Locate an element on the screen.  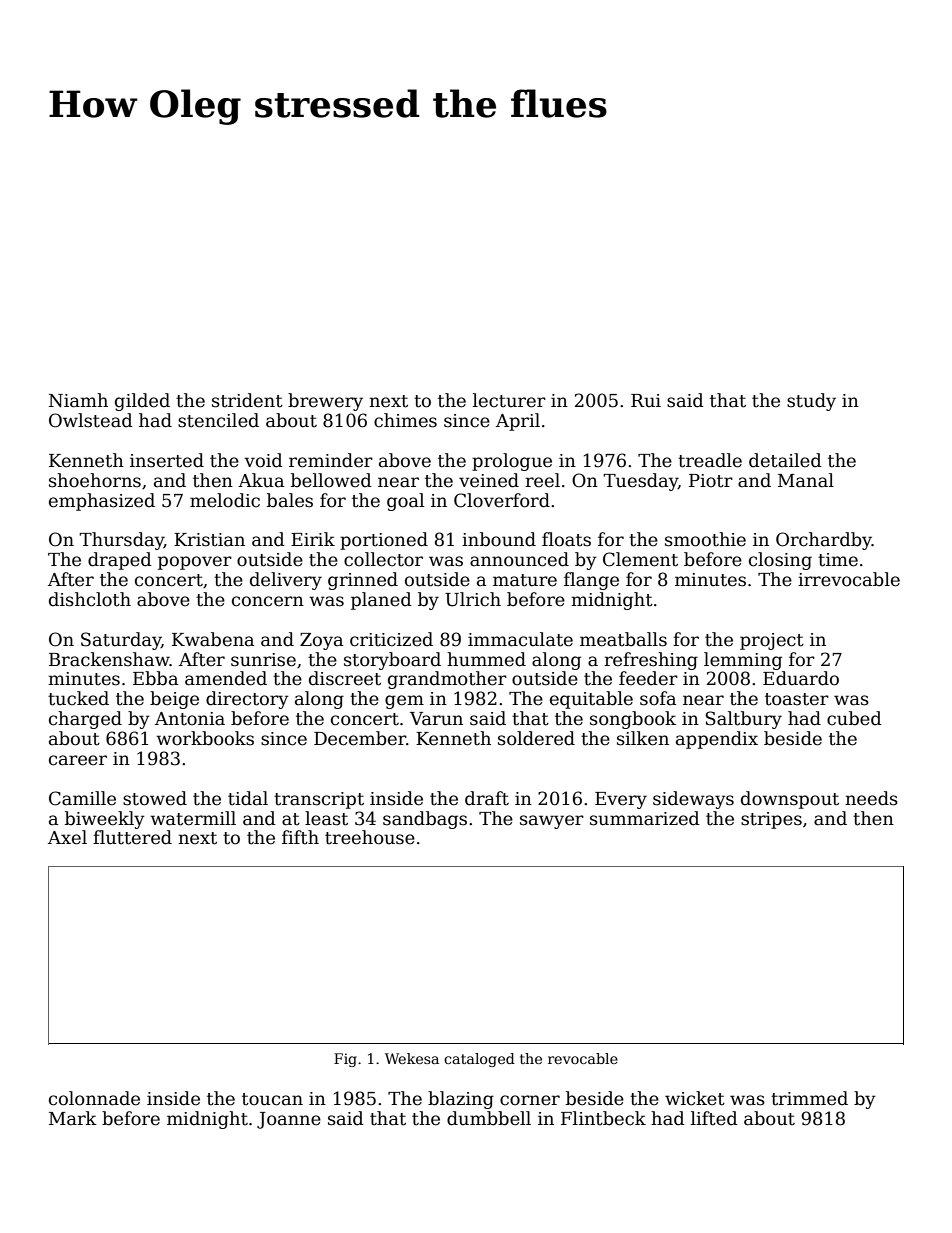
cataloged is located at coordinates (479, 1060).
